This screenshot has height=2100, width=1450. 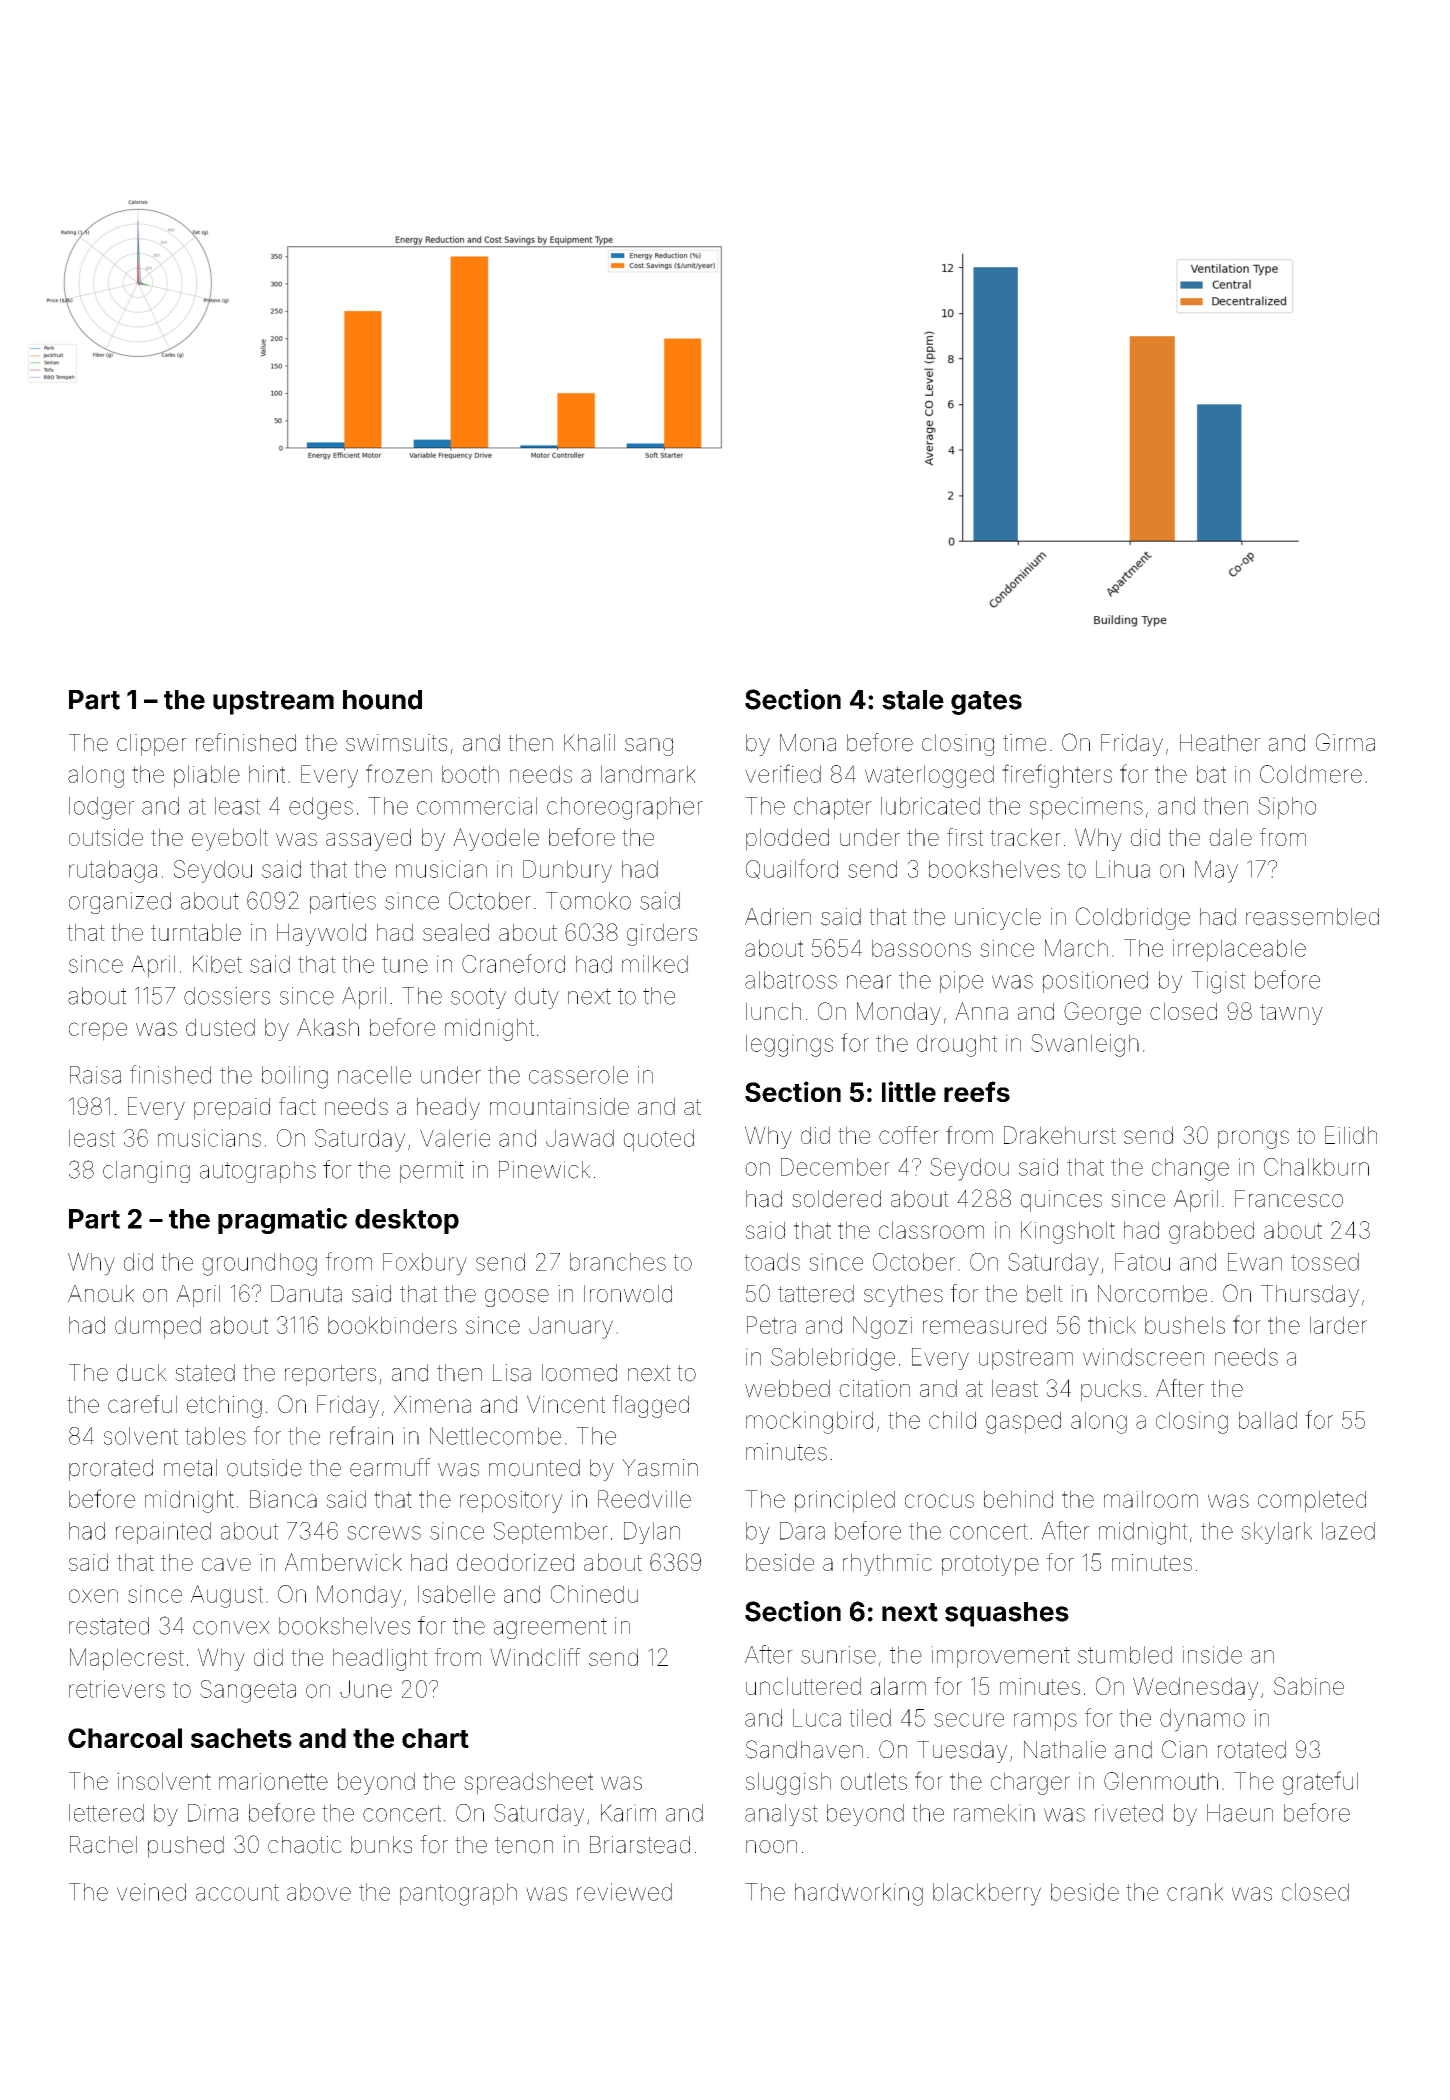 What do you see at coordinates (660, 1468) in the screenshot?
I see `Yasmin` at bounding box center [660, 1468].
